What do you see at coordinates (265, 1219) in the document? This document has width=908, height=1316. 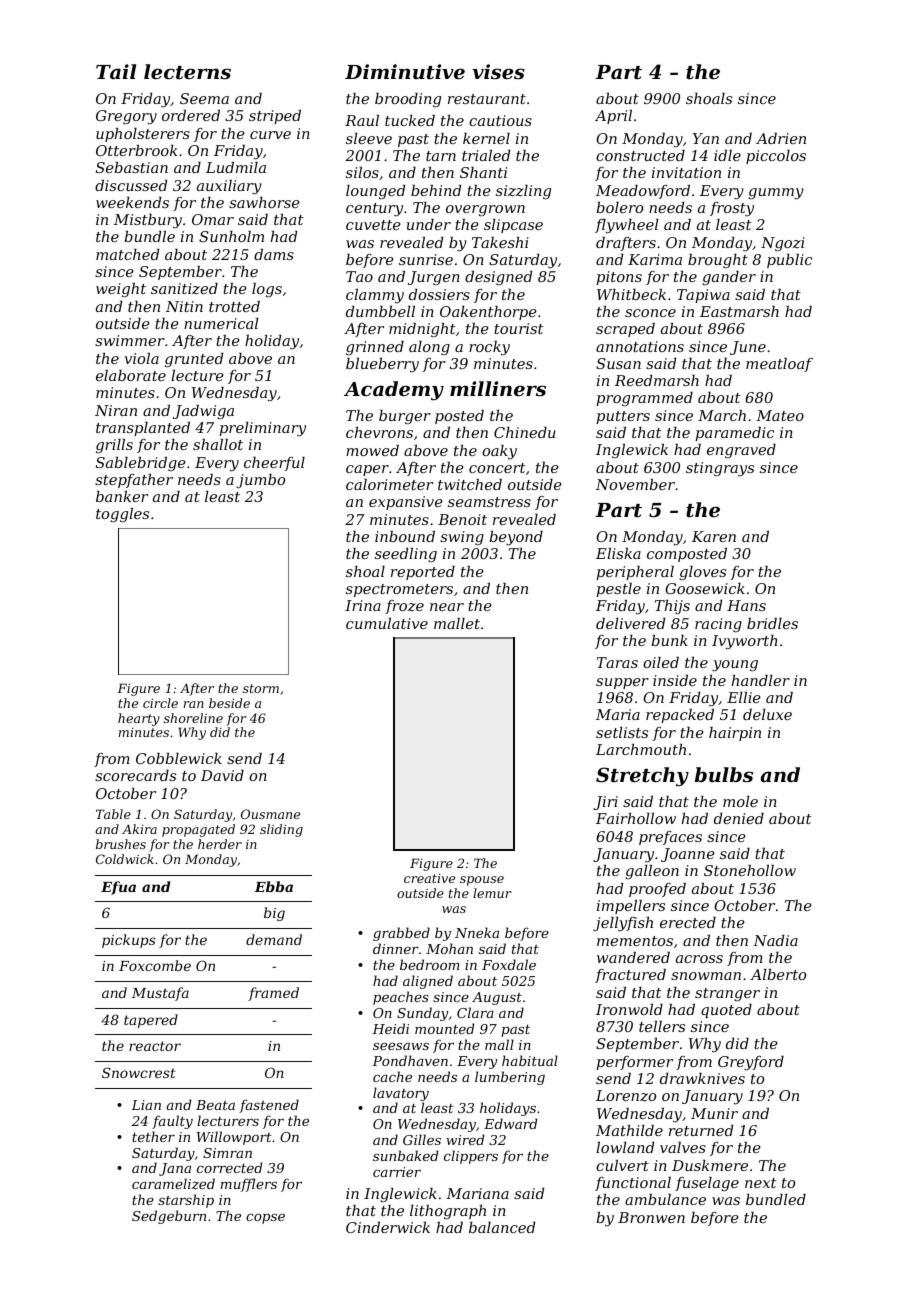 I see `copse` at bounding box center [265, 1219].
